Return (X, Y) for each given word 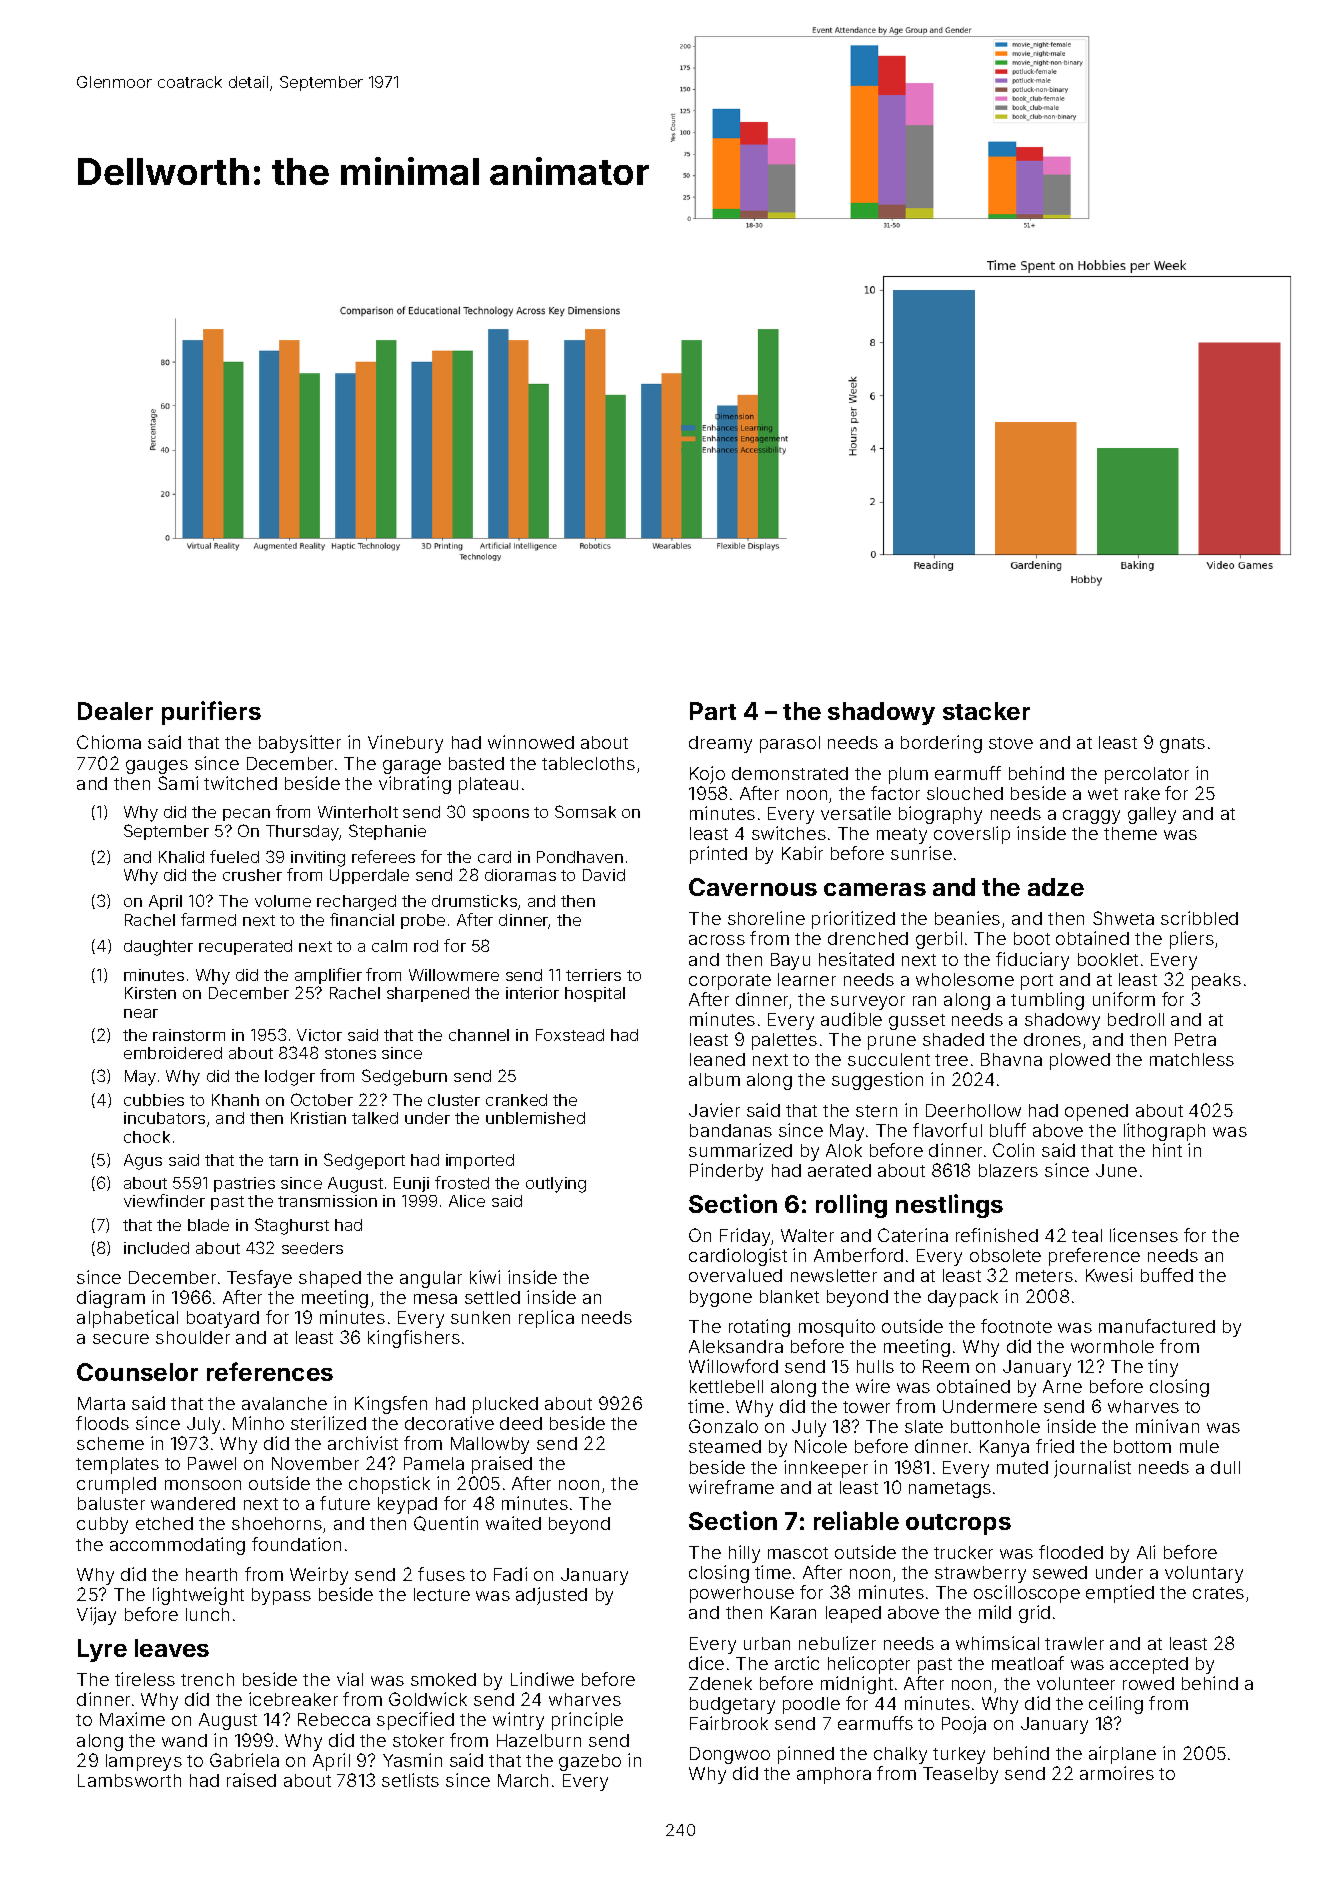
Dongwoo (730, 1755)
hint (1167, 1150)
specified (415, 1721)
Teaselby (960, 1775)
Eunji (411, 1184)
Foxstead (570, 1035)
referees (383, 856)
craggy (1091, 817)
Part (713, 711)
